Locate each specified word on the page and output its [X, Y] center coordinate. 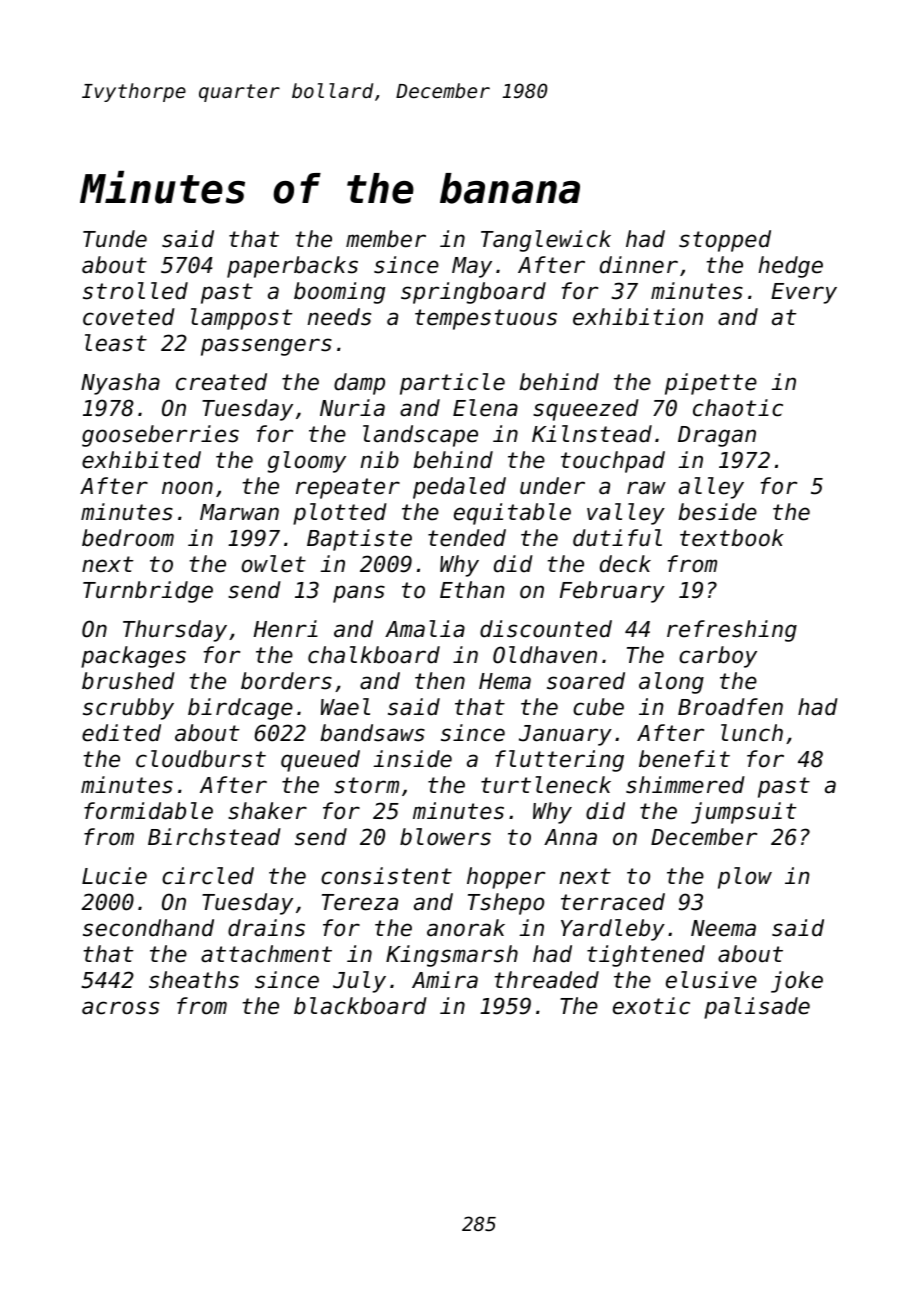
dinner [639, 265]
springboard [473, 293]
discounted [546, 629]
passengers [266, 347]
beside [717, 512]
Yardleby [613, 930]
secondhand [148, 928]
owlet [274, 564]
